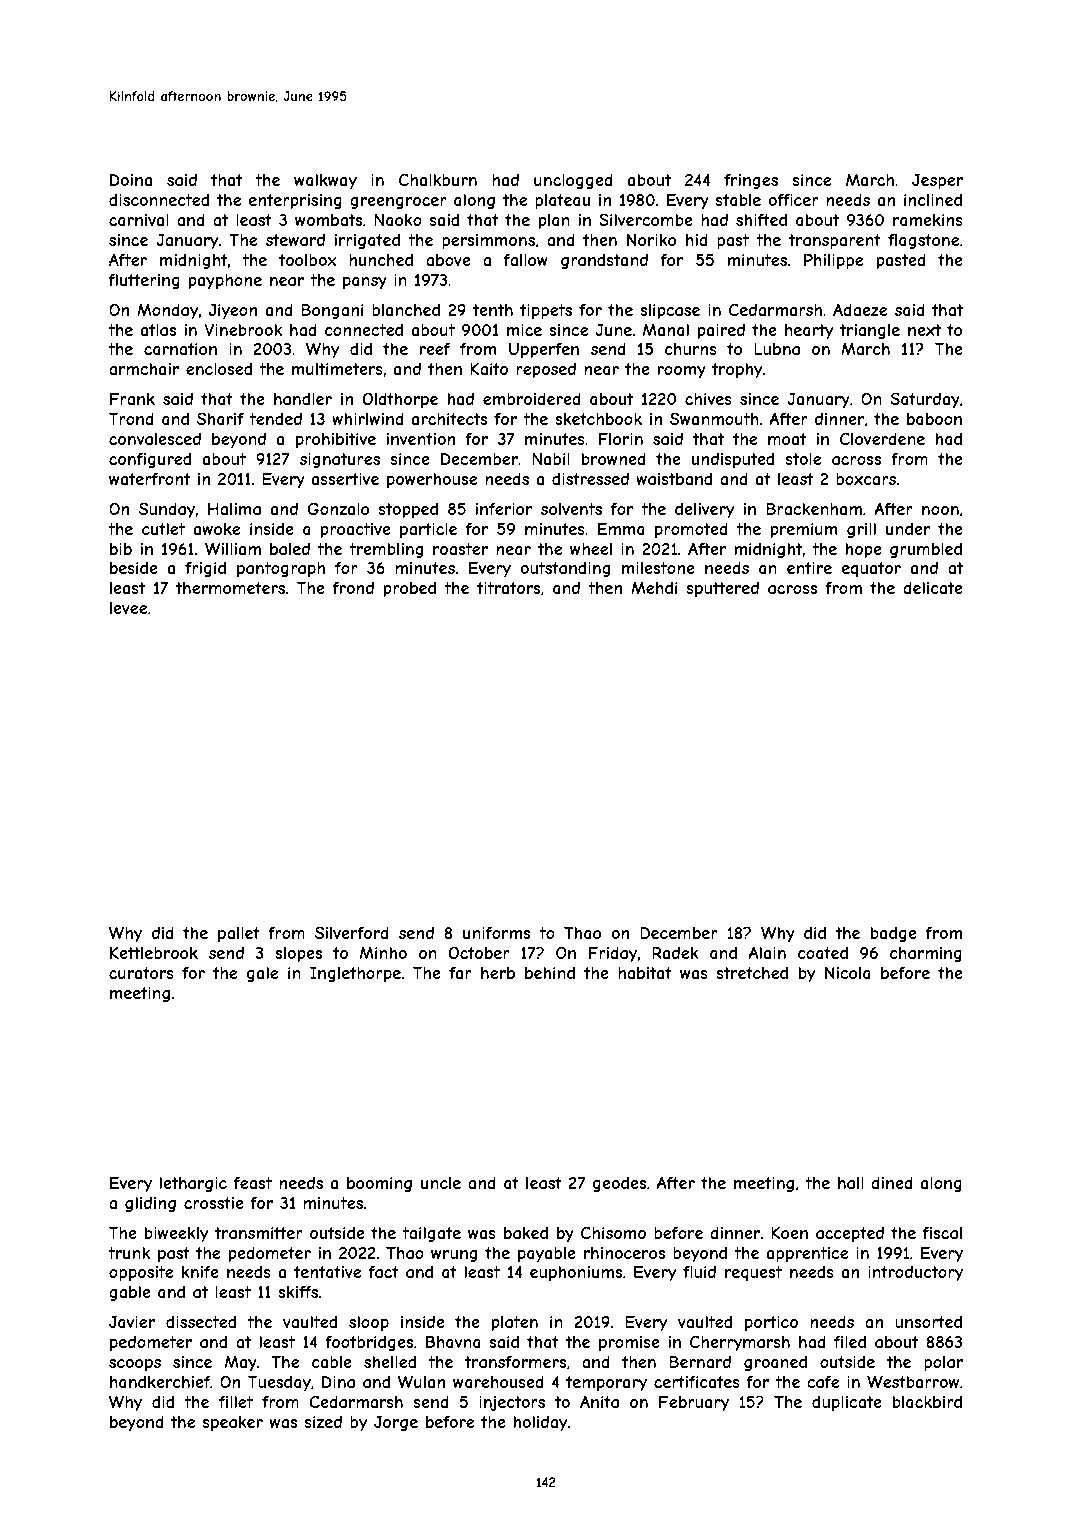 The height and width of the screenshot is (1523, 1072). What do you see at coordinates (441, 1183) in the screenshot?
I see `uncle` at bounding box center [441, 1183].
